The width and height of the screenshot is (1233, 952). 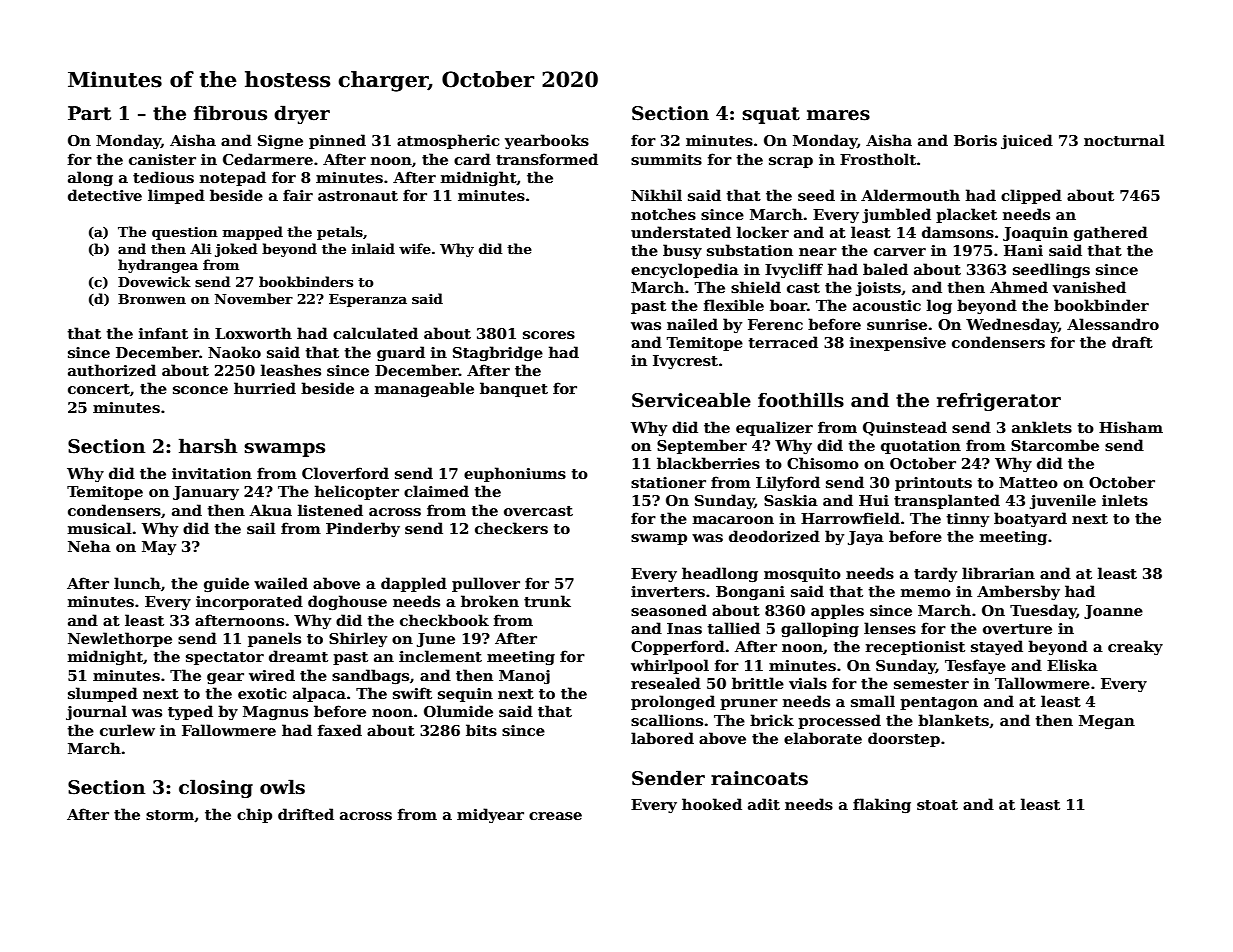 I want to click on Fallowmere, so click(x=229, y=730).
